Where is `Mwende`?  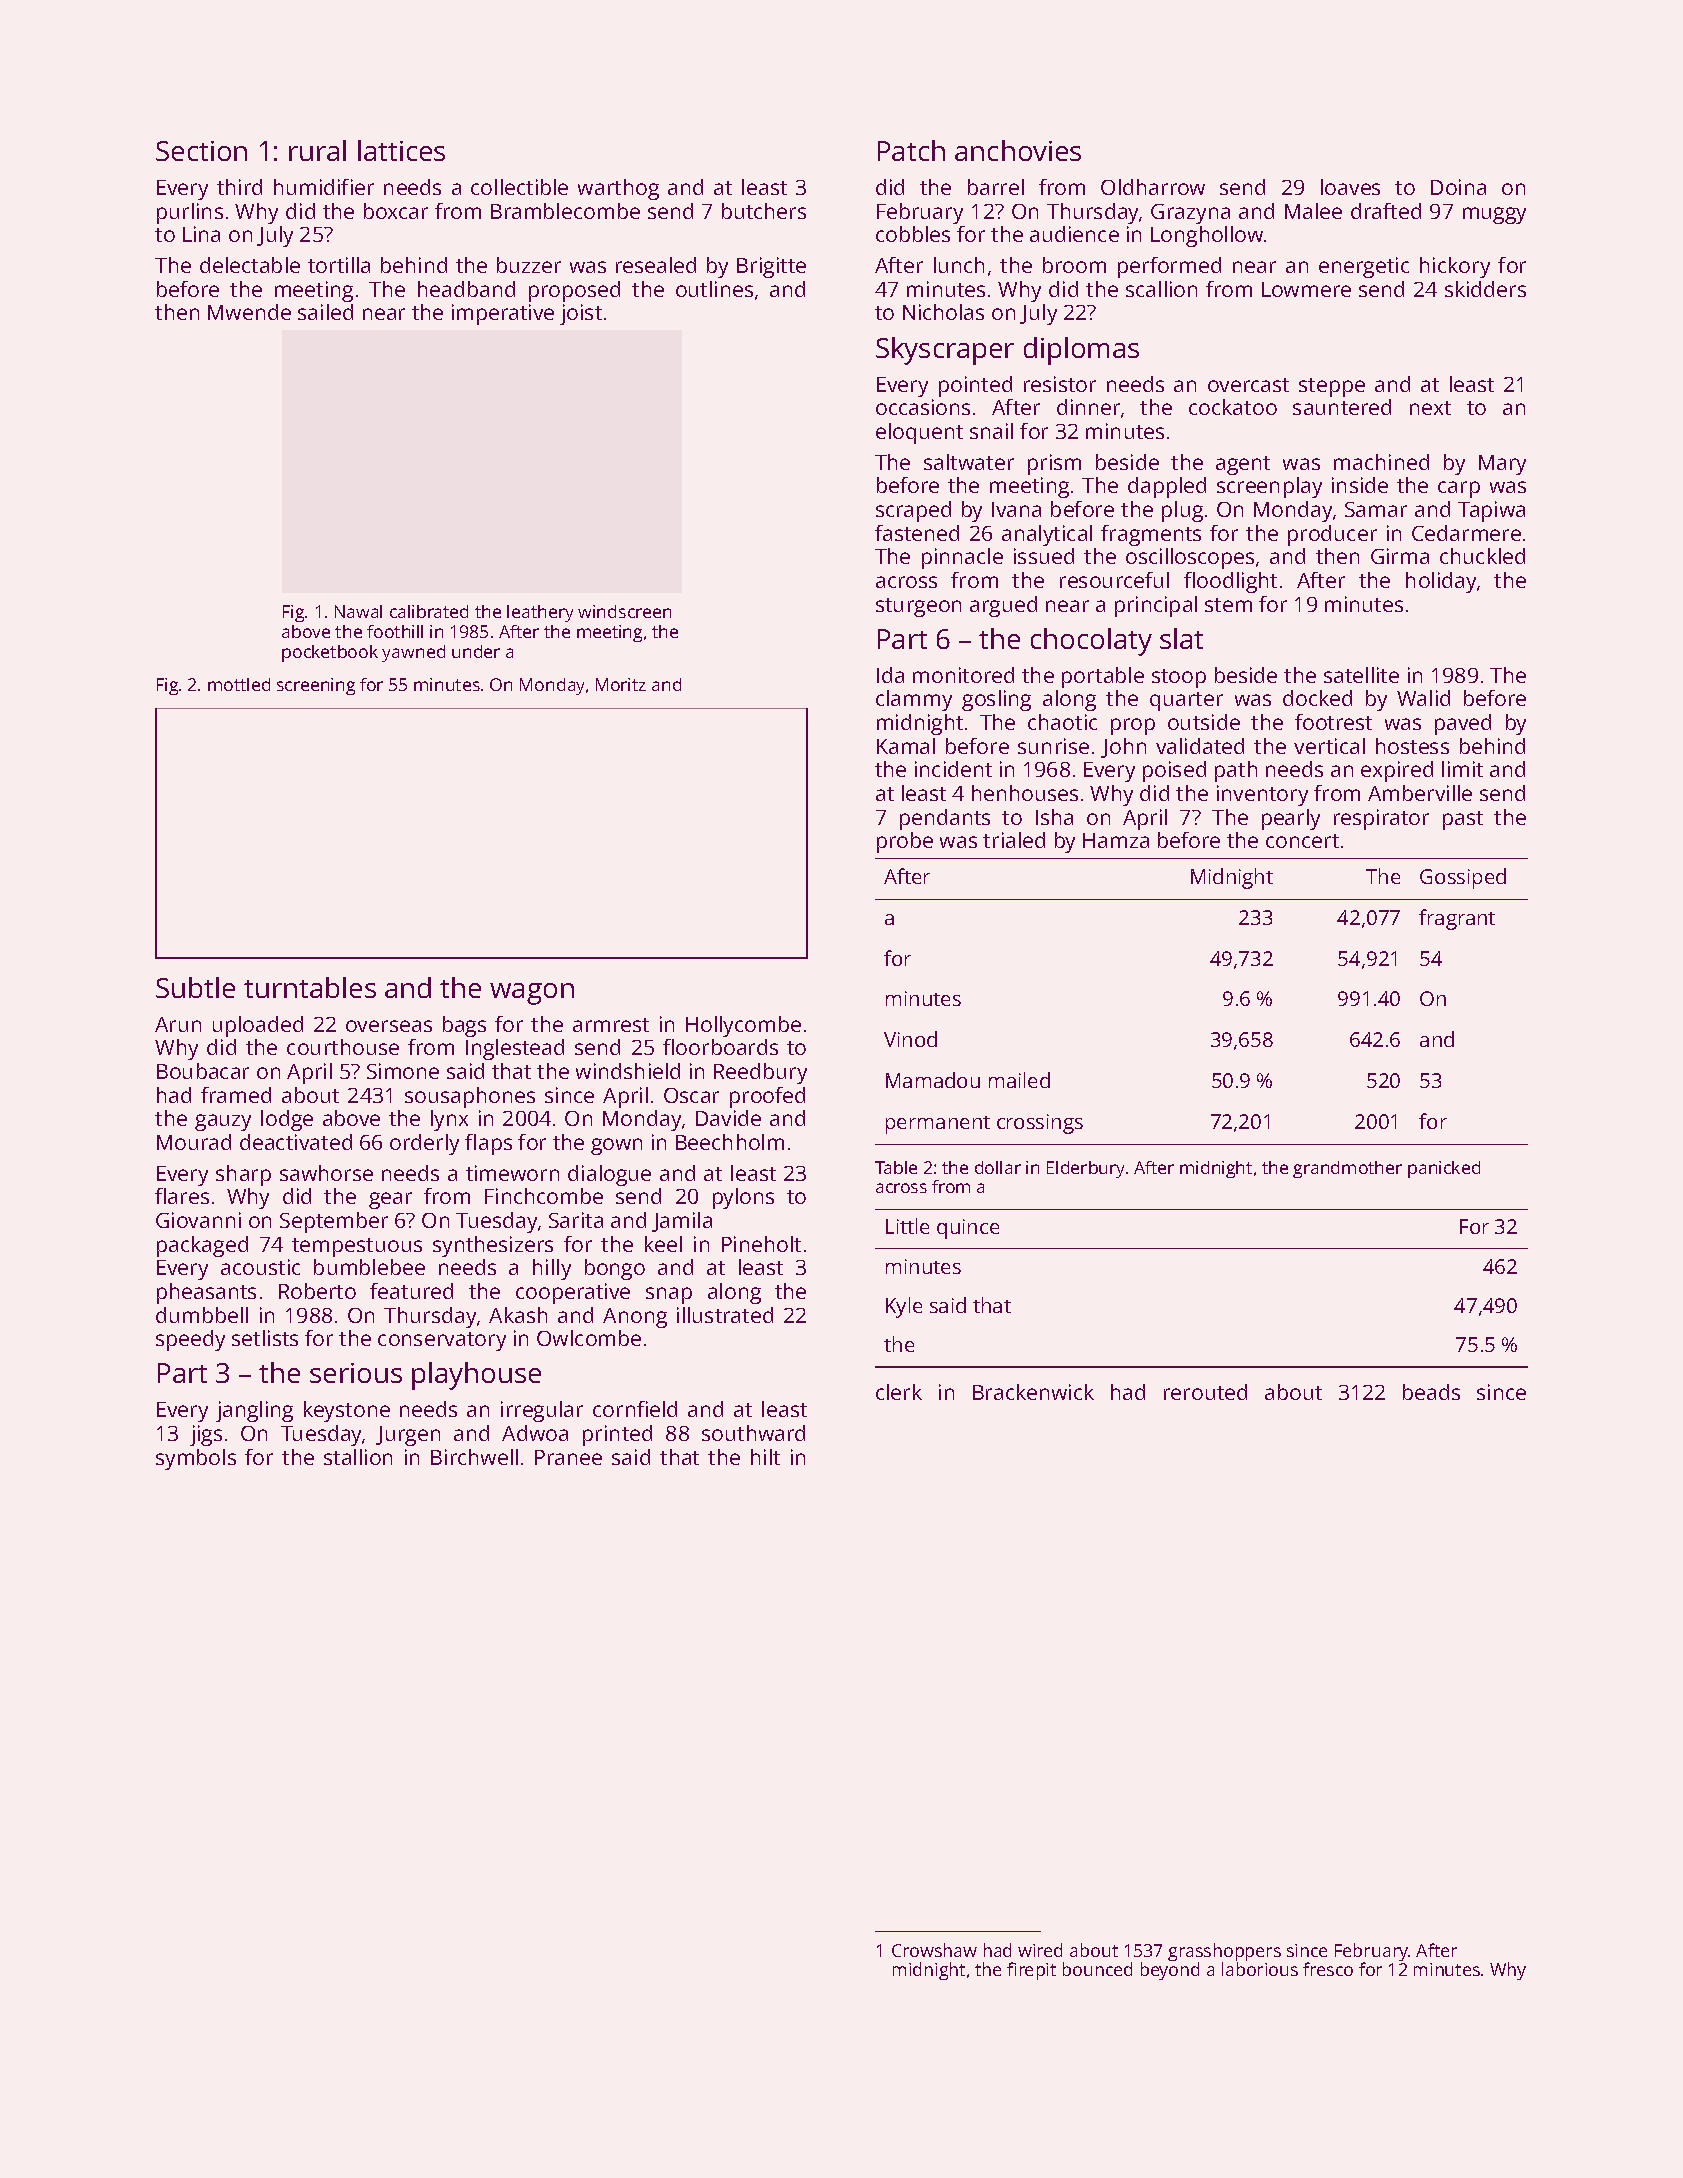
Mwende is located at coordinates (249, 312).
